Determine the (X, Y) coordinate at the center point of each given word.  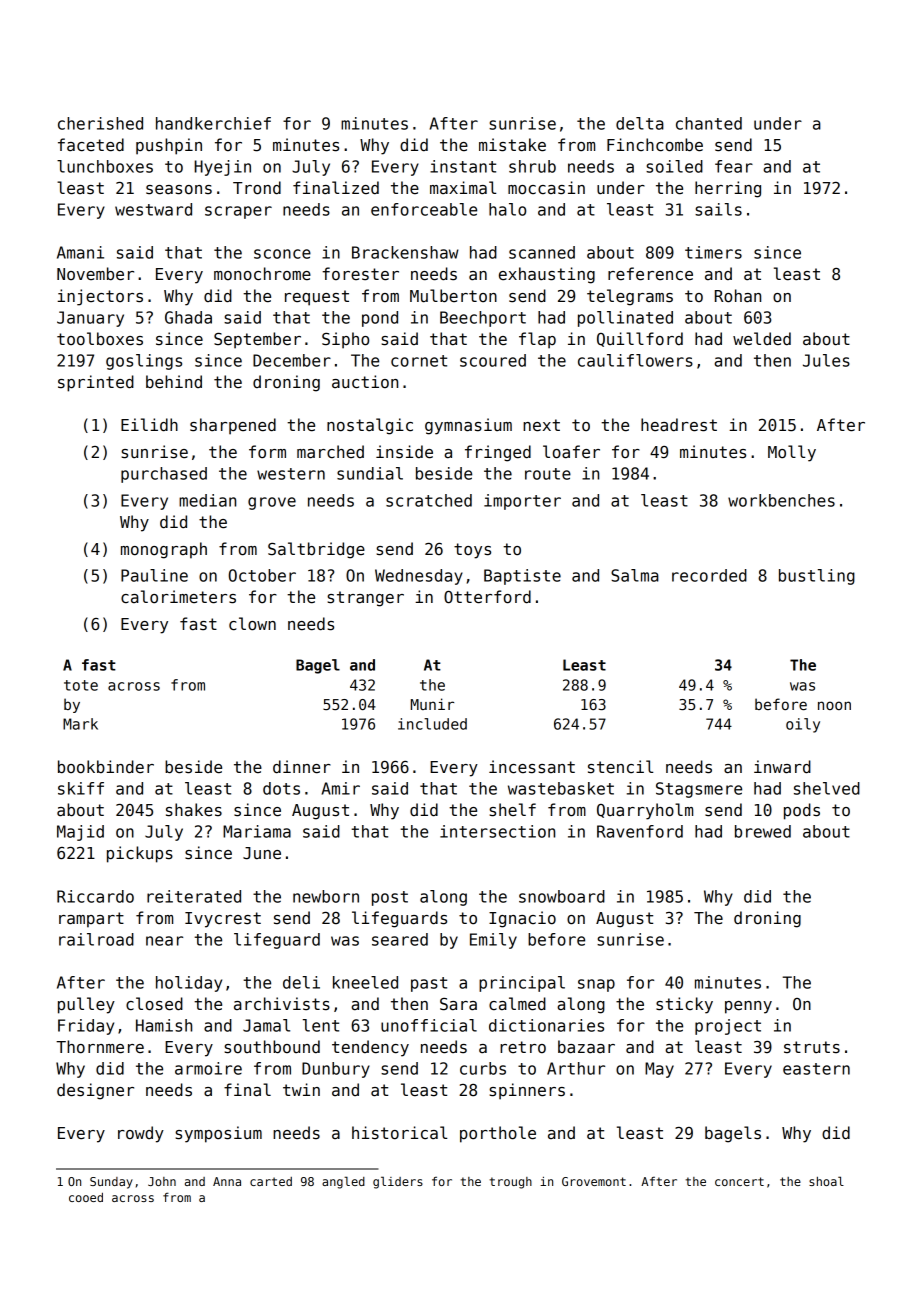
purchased (164, 475)
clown (252, 624)
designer (95, 1091)
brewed (763, 831)
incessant (532, 767)
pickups (140, 854)
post (390, 898)
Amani (80, 252)
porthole (498, 1134)
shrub (532, 166)
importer (522, 502)
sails (718, 209)
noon (834, 705)
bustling (817, 577)
